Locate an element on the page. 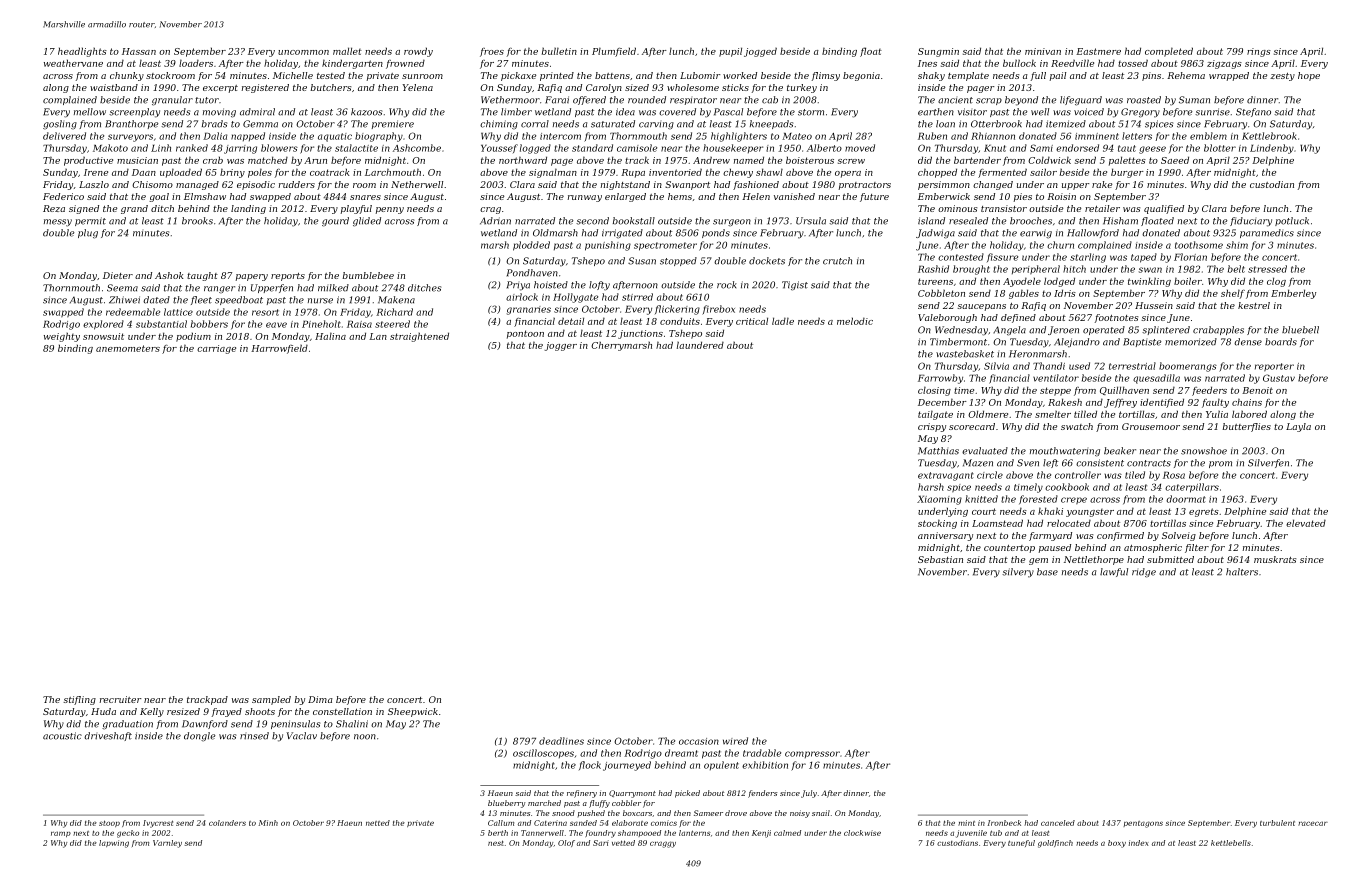 This image has height=887, width=1372. halters is located at coordinates (1242, 572).
